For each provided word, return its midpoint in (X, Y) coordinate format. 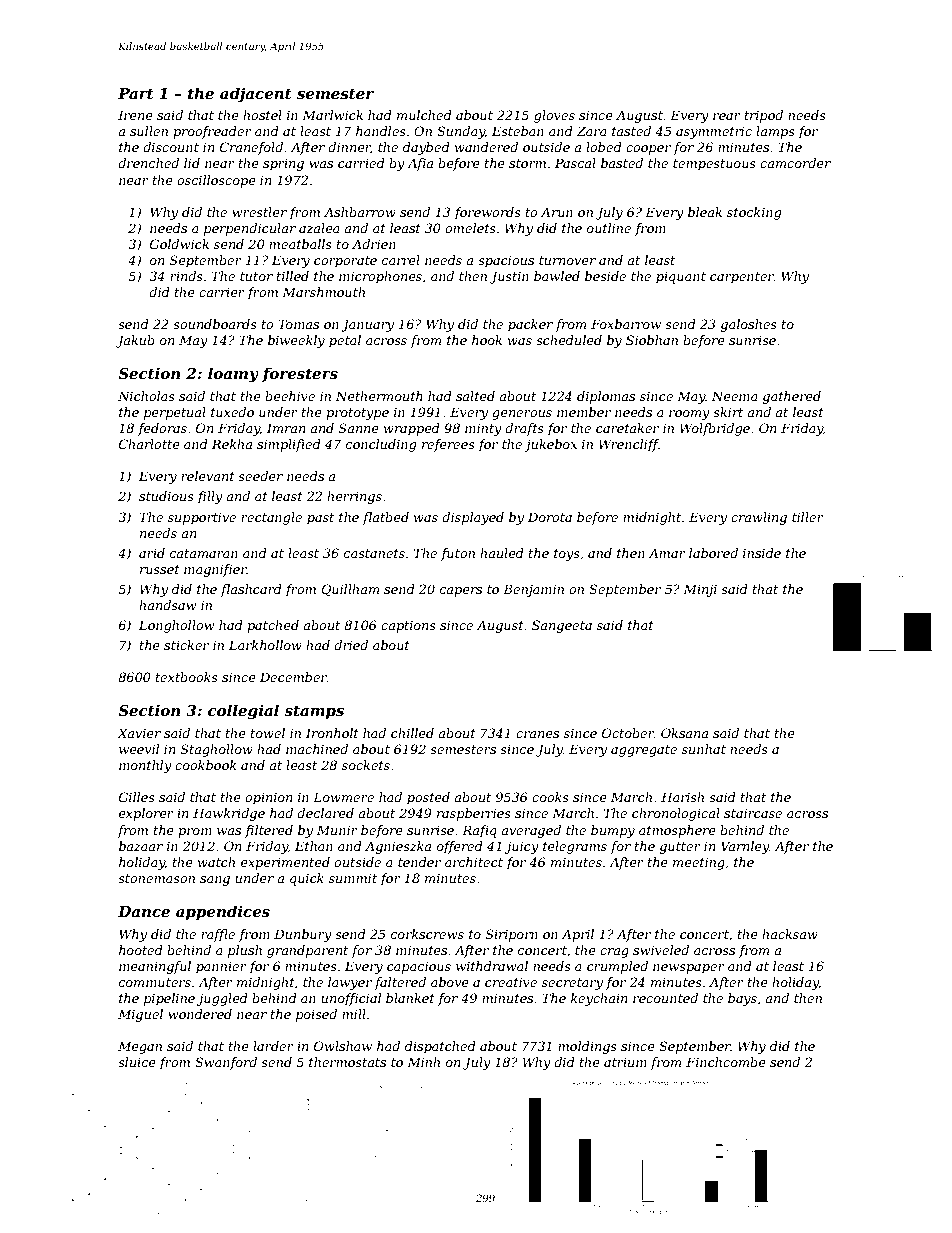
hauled (502, 553)
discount (171, 147)
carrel (401, 260)
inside (762, 553)
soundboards (215, 324)
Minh (423, 1062)
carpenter (742, 278)
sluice (137, 1062)
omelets (470, 228)
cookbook (206, 765)
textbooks (187, 677)
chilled (412, 733)
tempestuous (714, 165)
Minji (700, 590)
